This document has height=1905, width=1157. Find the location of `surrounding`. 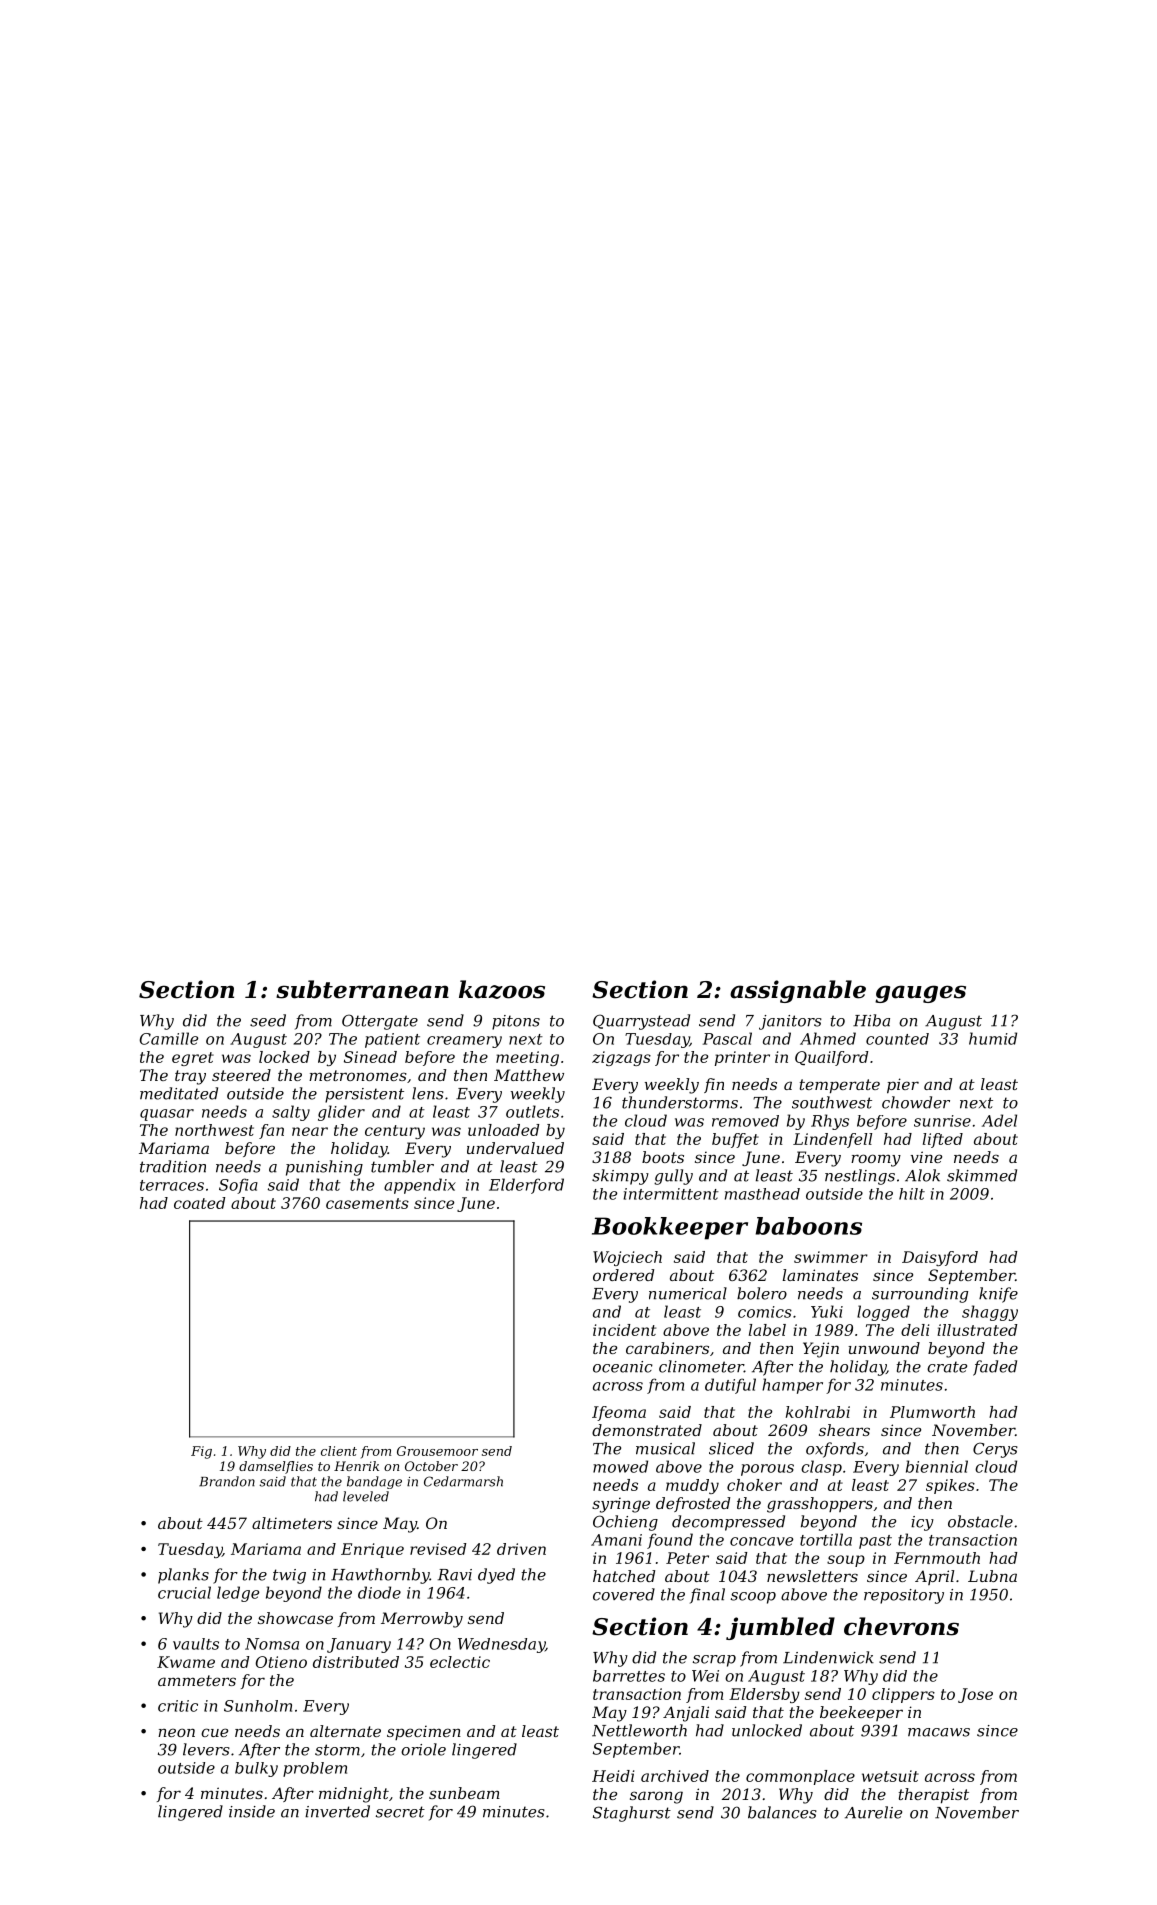

surrounding is located at coordinates (920, 1295).
